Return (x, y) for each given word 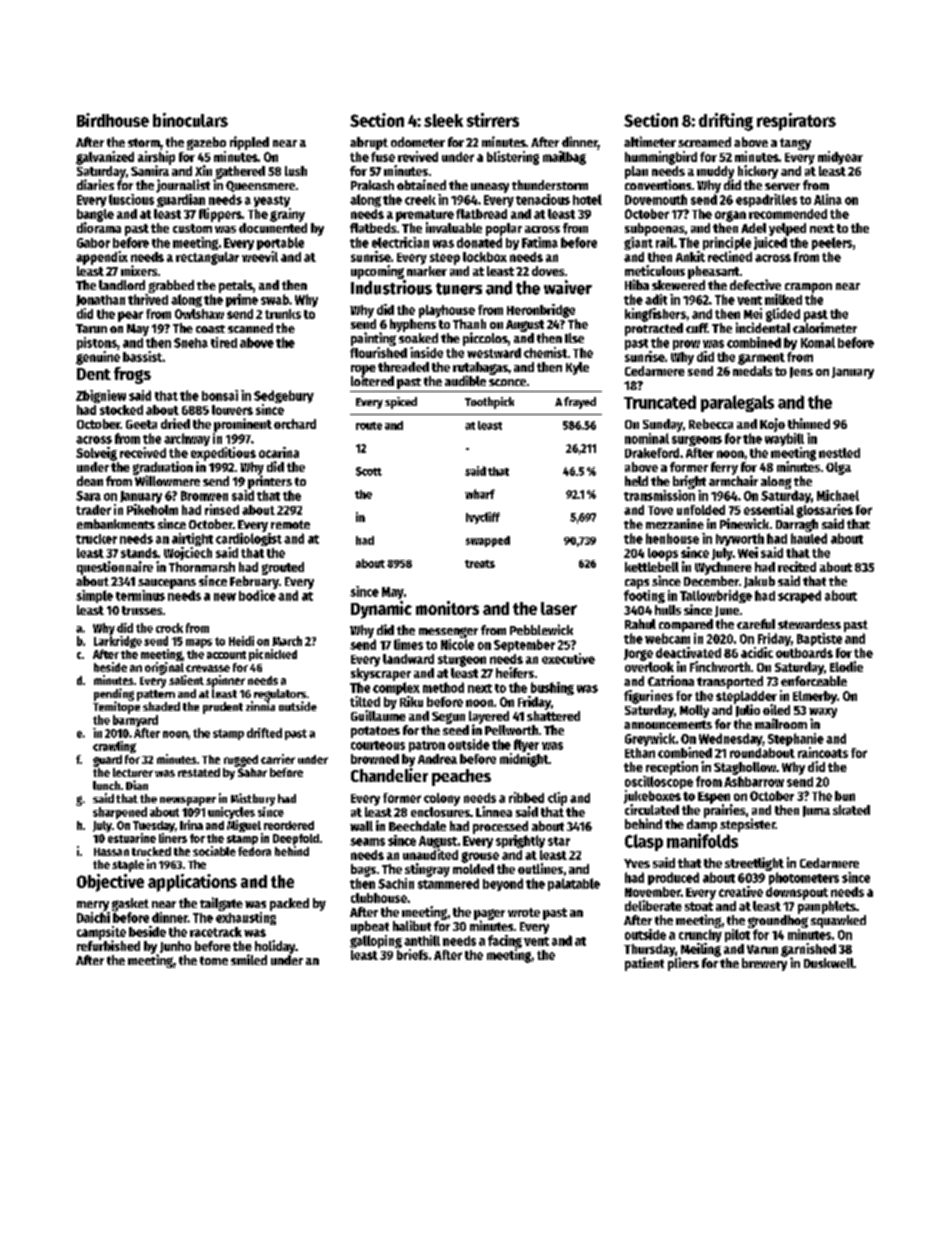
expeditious (223, 454)
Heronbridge (541, 311)
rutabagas (480, 368)
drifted (264, 733)
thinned (809, 423)
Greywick (650, 739)
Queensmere (260, 186)
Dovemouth (656, 199)
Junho (175, 947)
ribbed (526, 797)
